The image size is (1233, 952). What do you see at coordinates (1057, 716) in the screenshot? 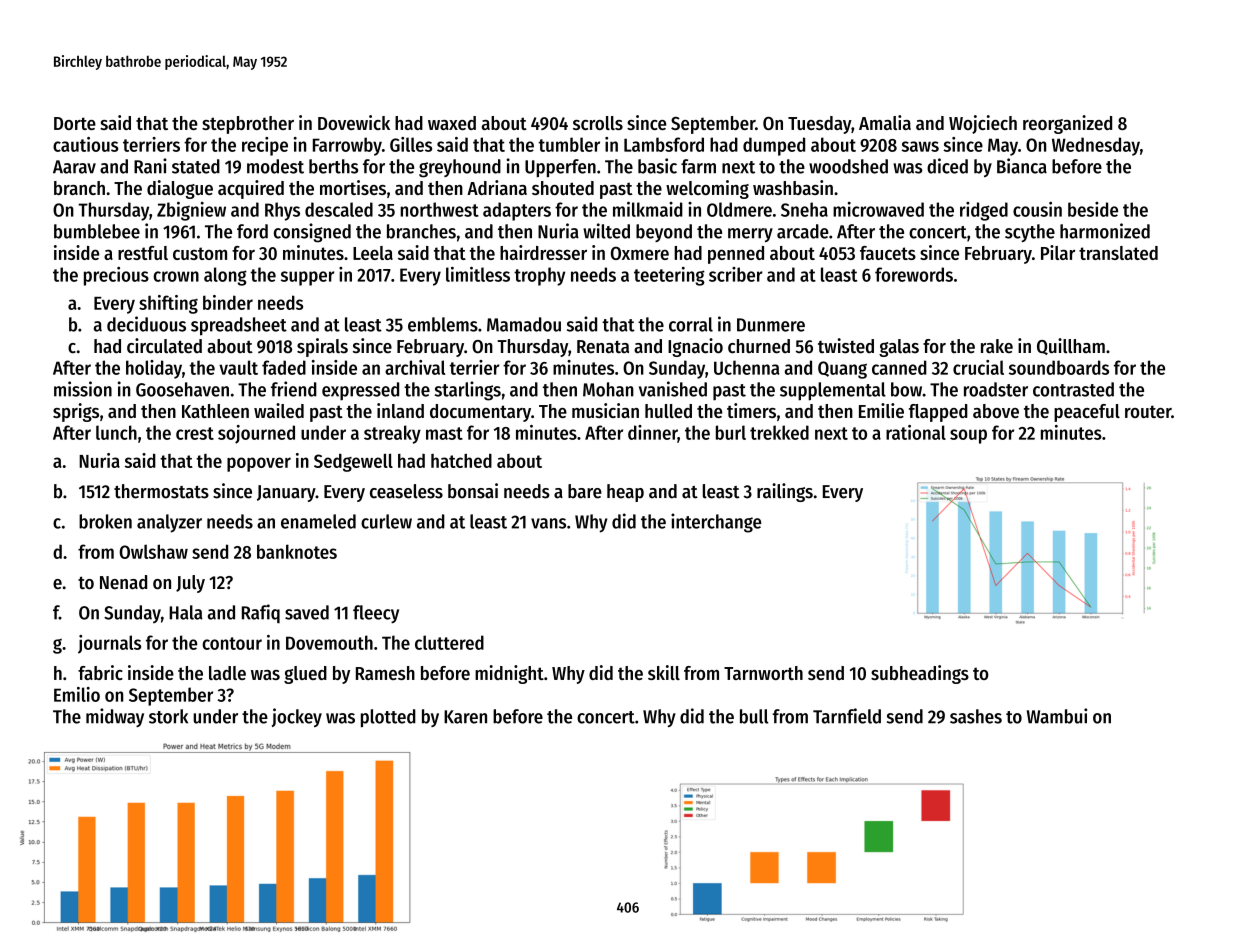
I see `Wambui` at bounding box center [1057, 716].
